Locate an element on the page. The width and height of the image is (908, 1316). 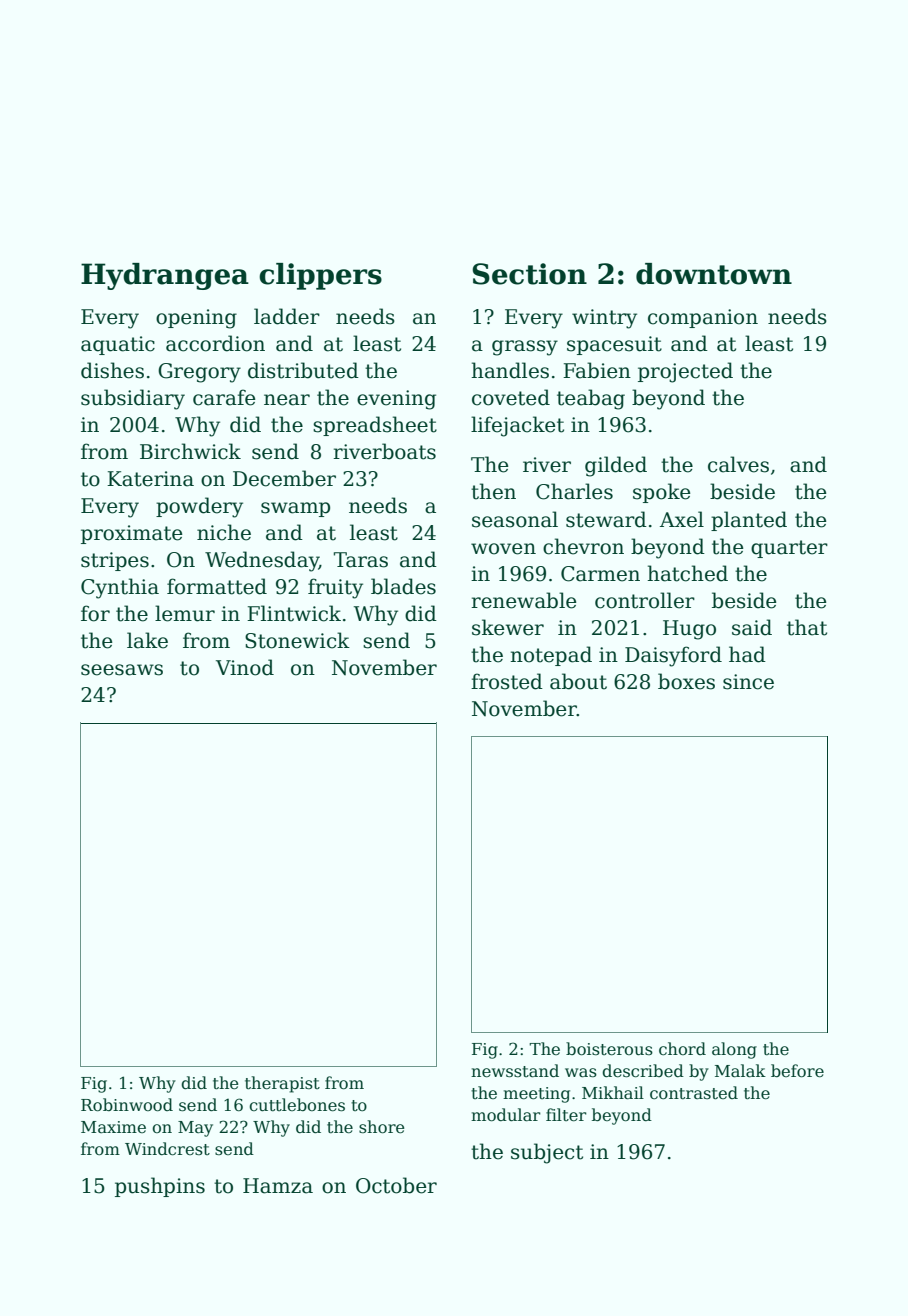
Section is located at coordinates (529, 274).
